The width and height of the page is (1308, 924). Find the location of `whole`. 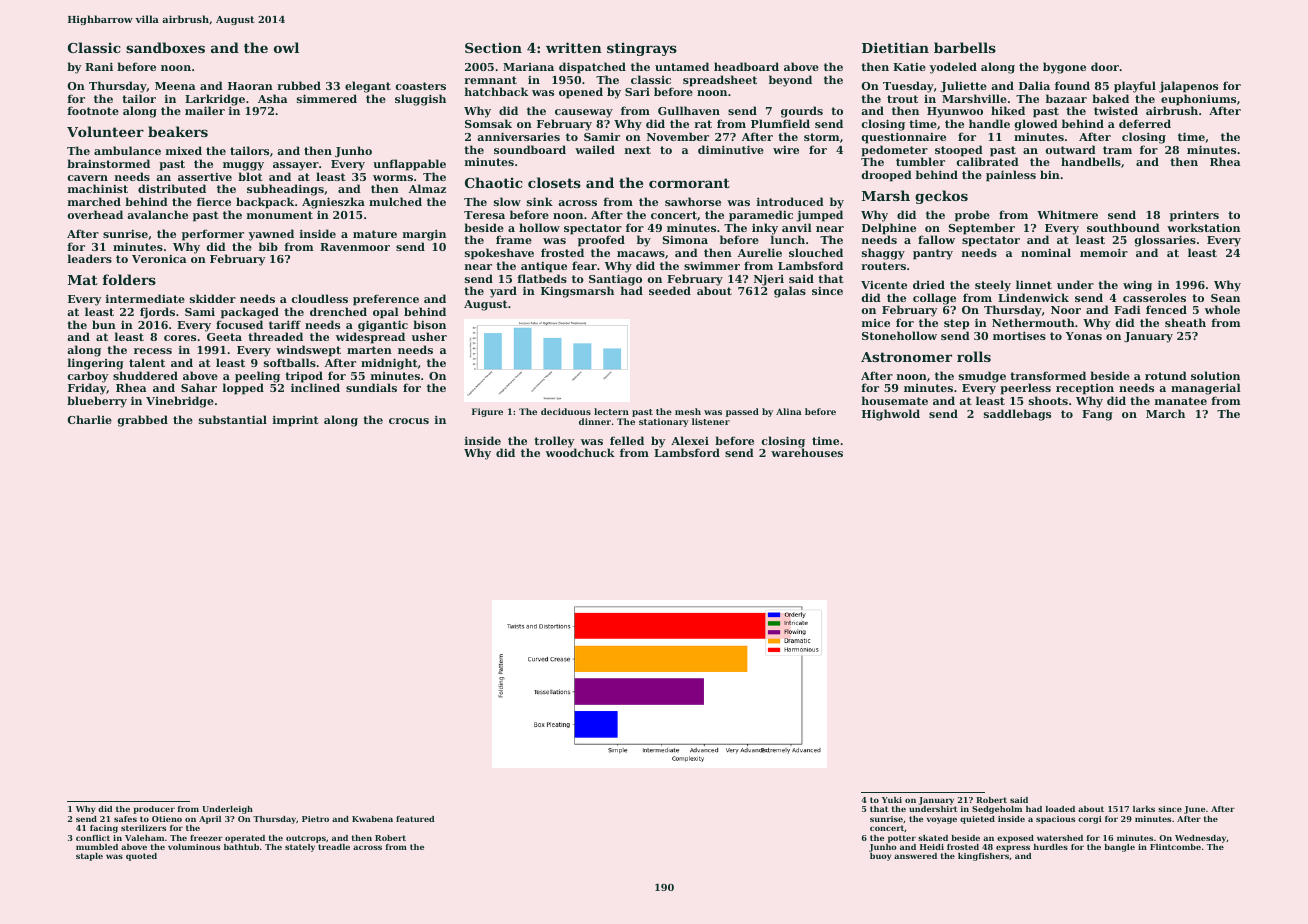

whole is located at coordinates (1222, 309).
